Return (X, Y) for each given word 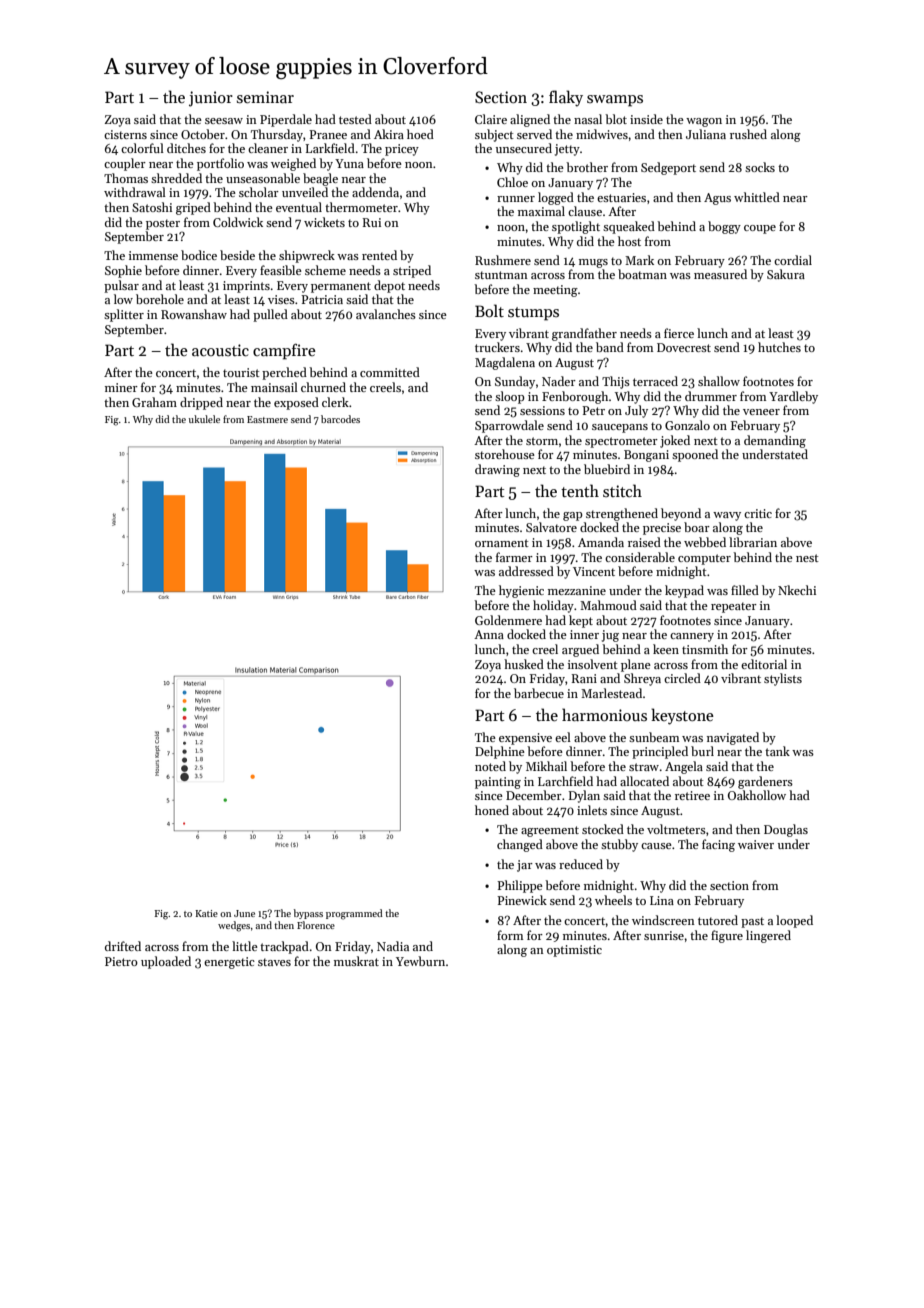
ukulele (204, 419)
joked (675, 441)
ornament (502, 543)
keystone (682, 716)
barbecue (539, 693)
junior (211, 99)
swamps (615, 101)
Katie (206, 913)
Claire (491, 119)
